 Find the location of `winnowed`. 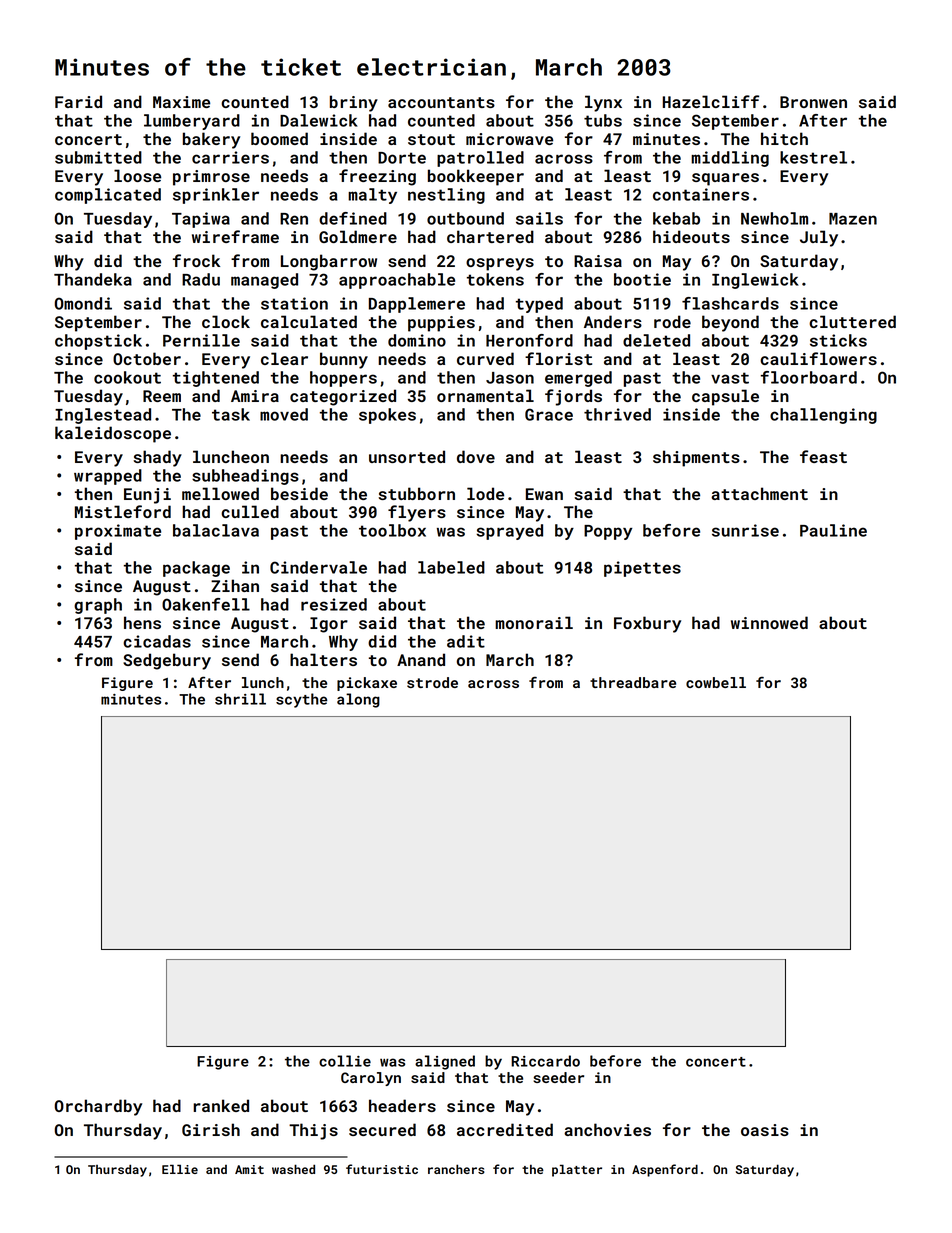

winnowed is located at coordinates (769, 622).
